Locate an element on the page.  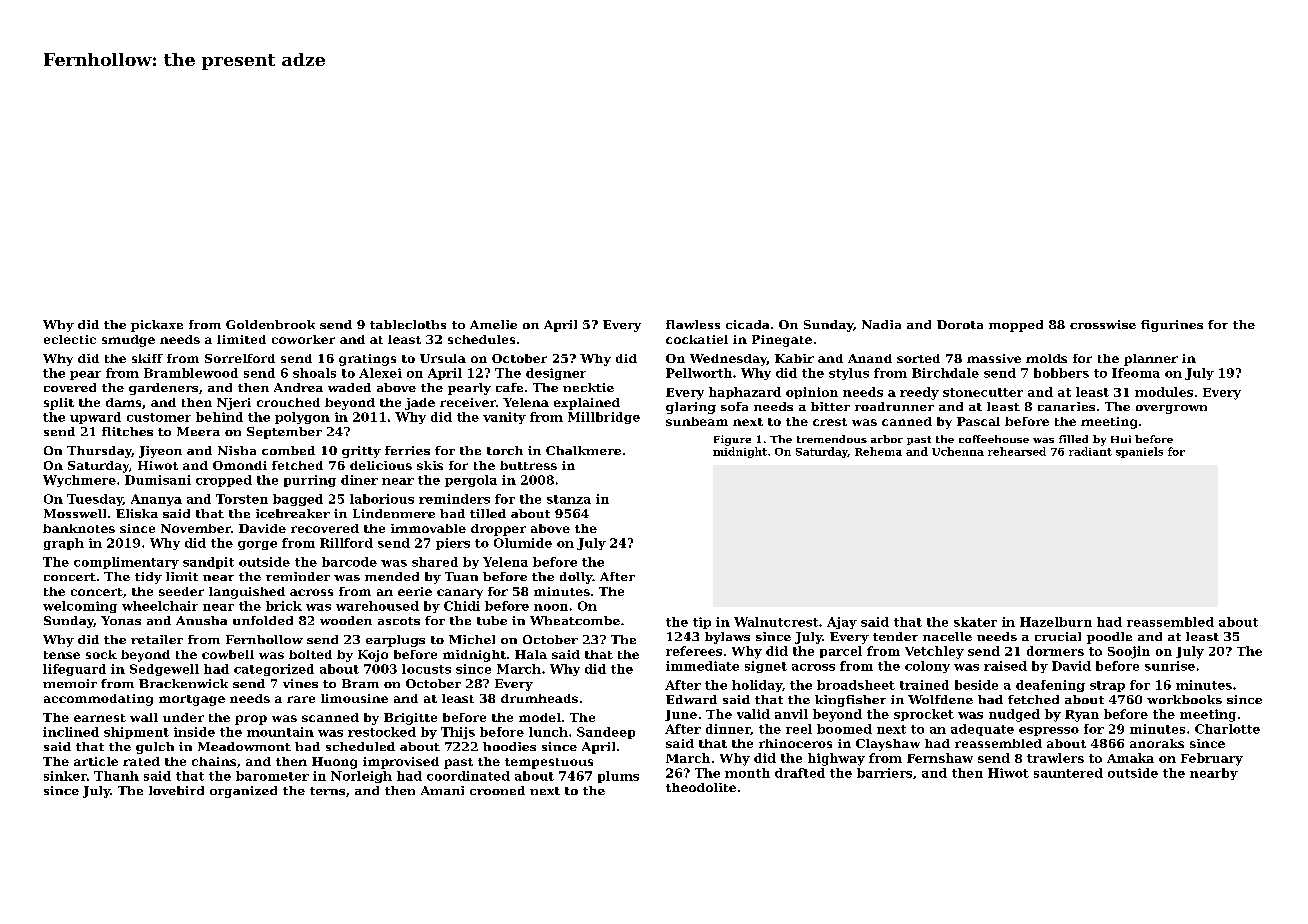
Ajay is located at coordinates (842, 623).
